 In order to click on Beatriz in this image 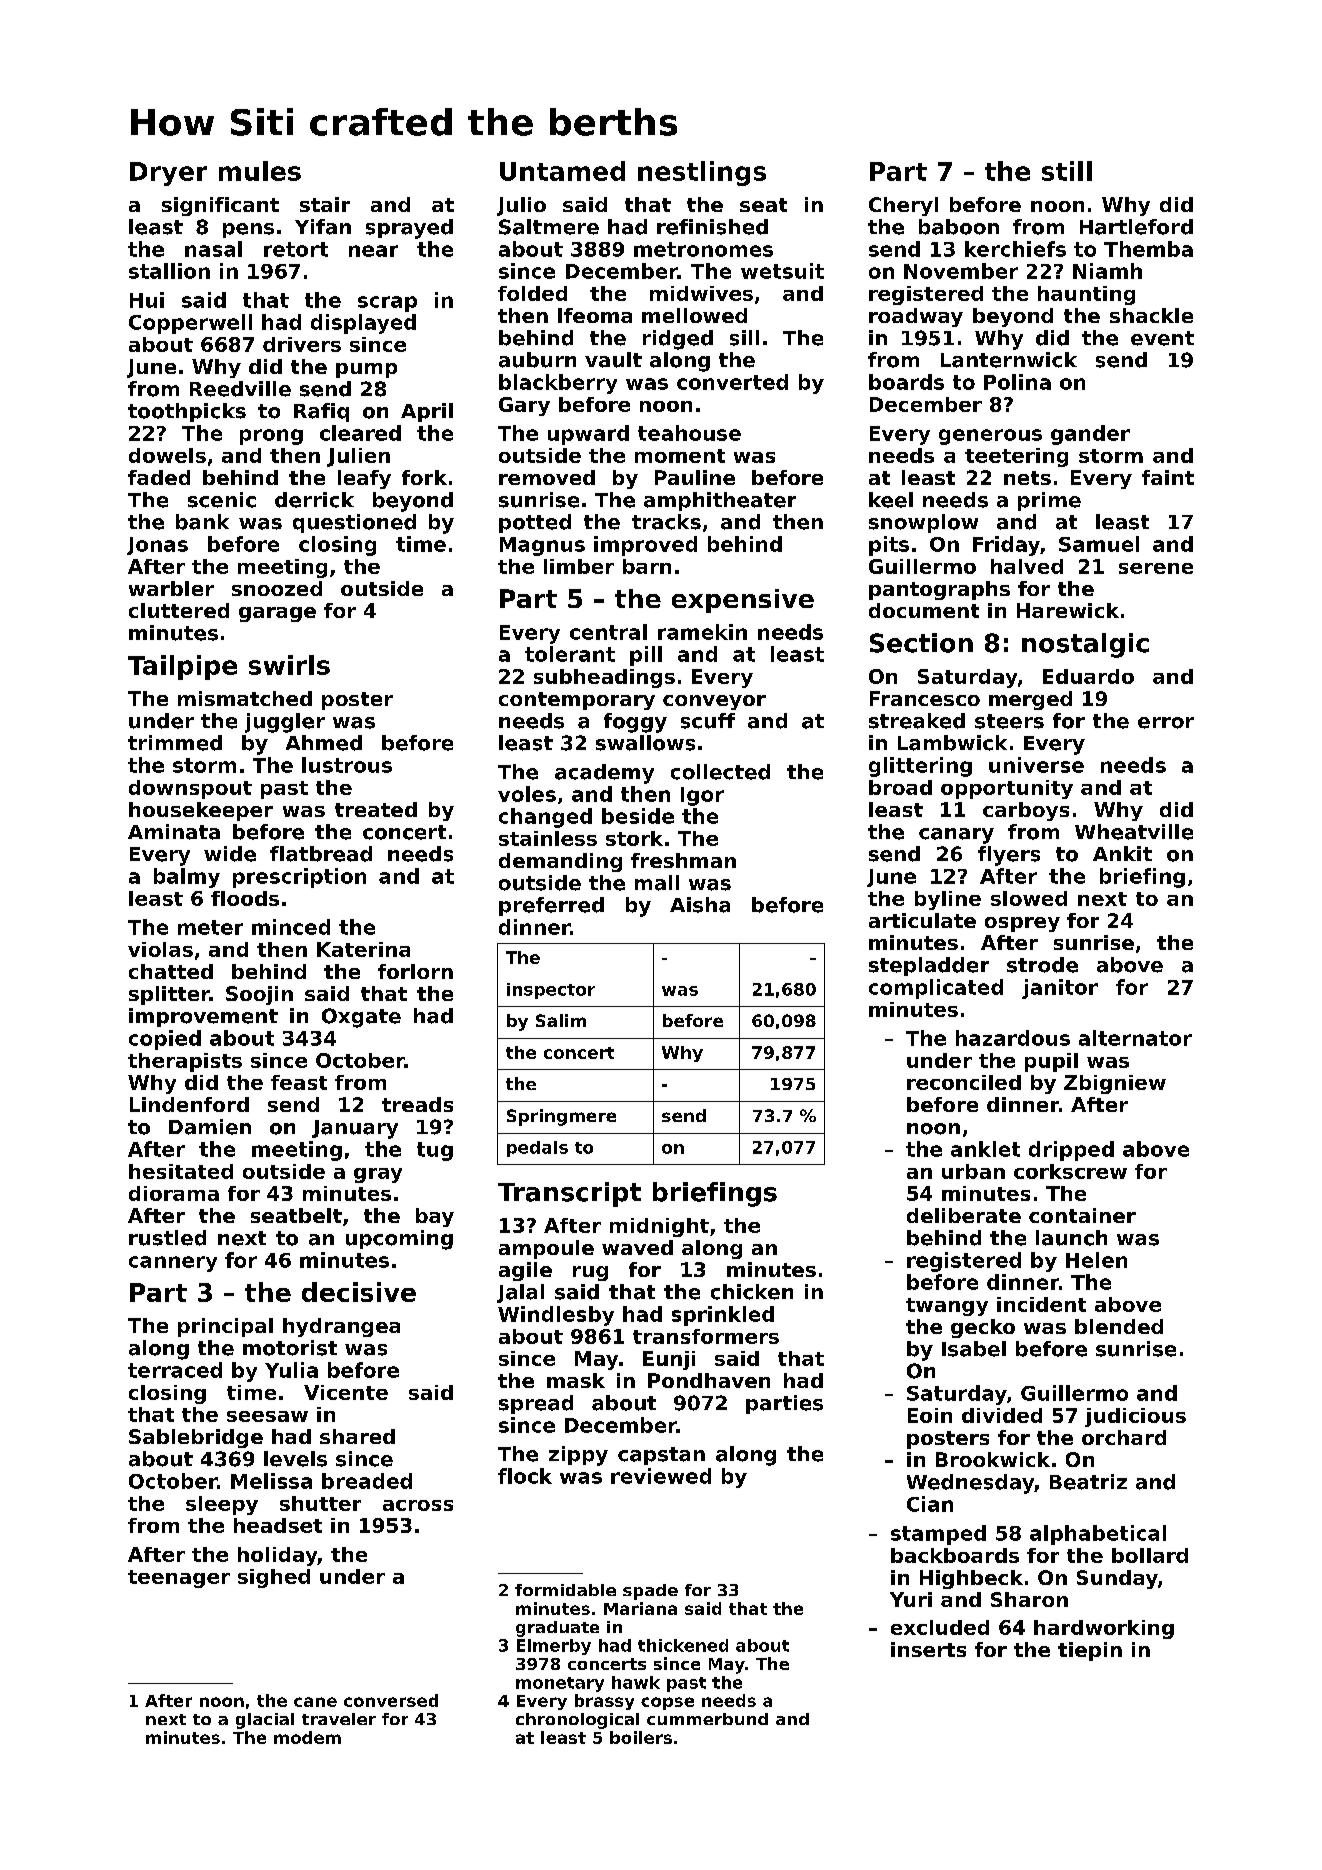, I will do `click(1088, 1482)`.
